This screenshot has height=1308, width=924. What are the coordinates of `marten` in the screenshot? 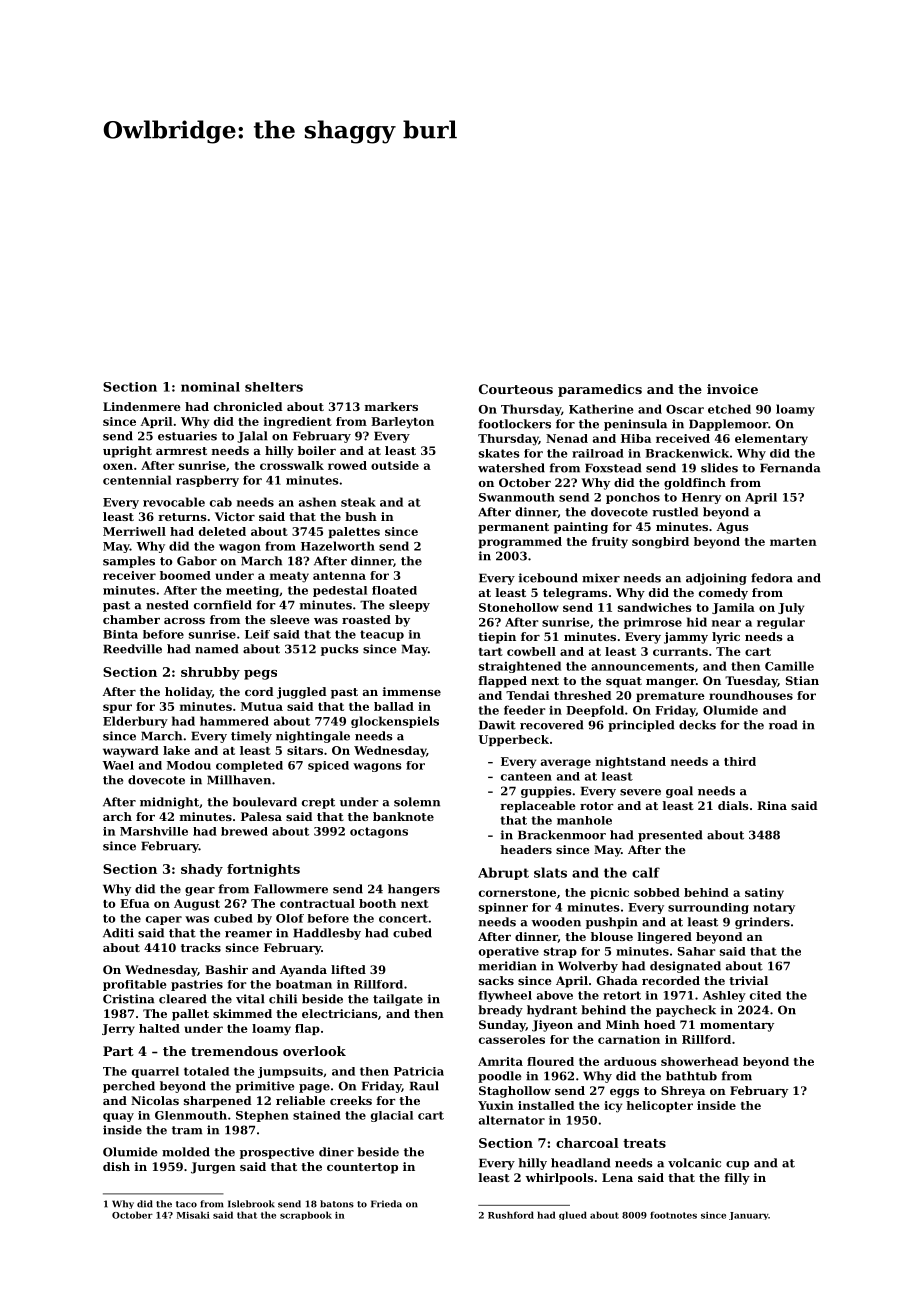 It's located at (793, 542).
